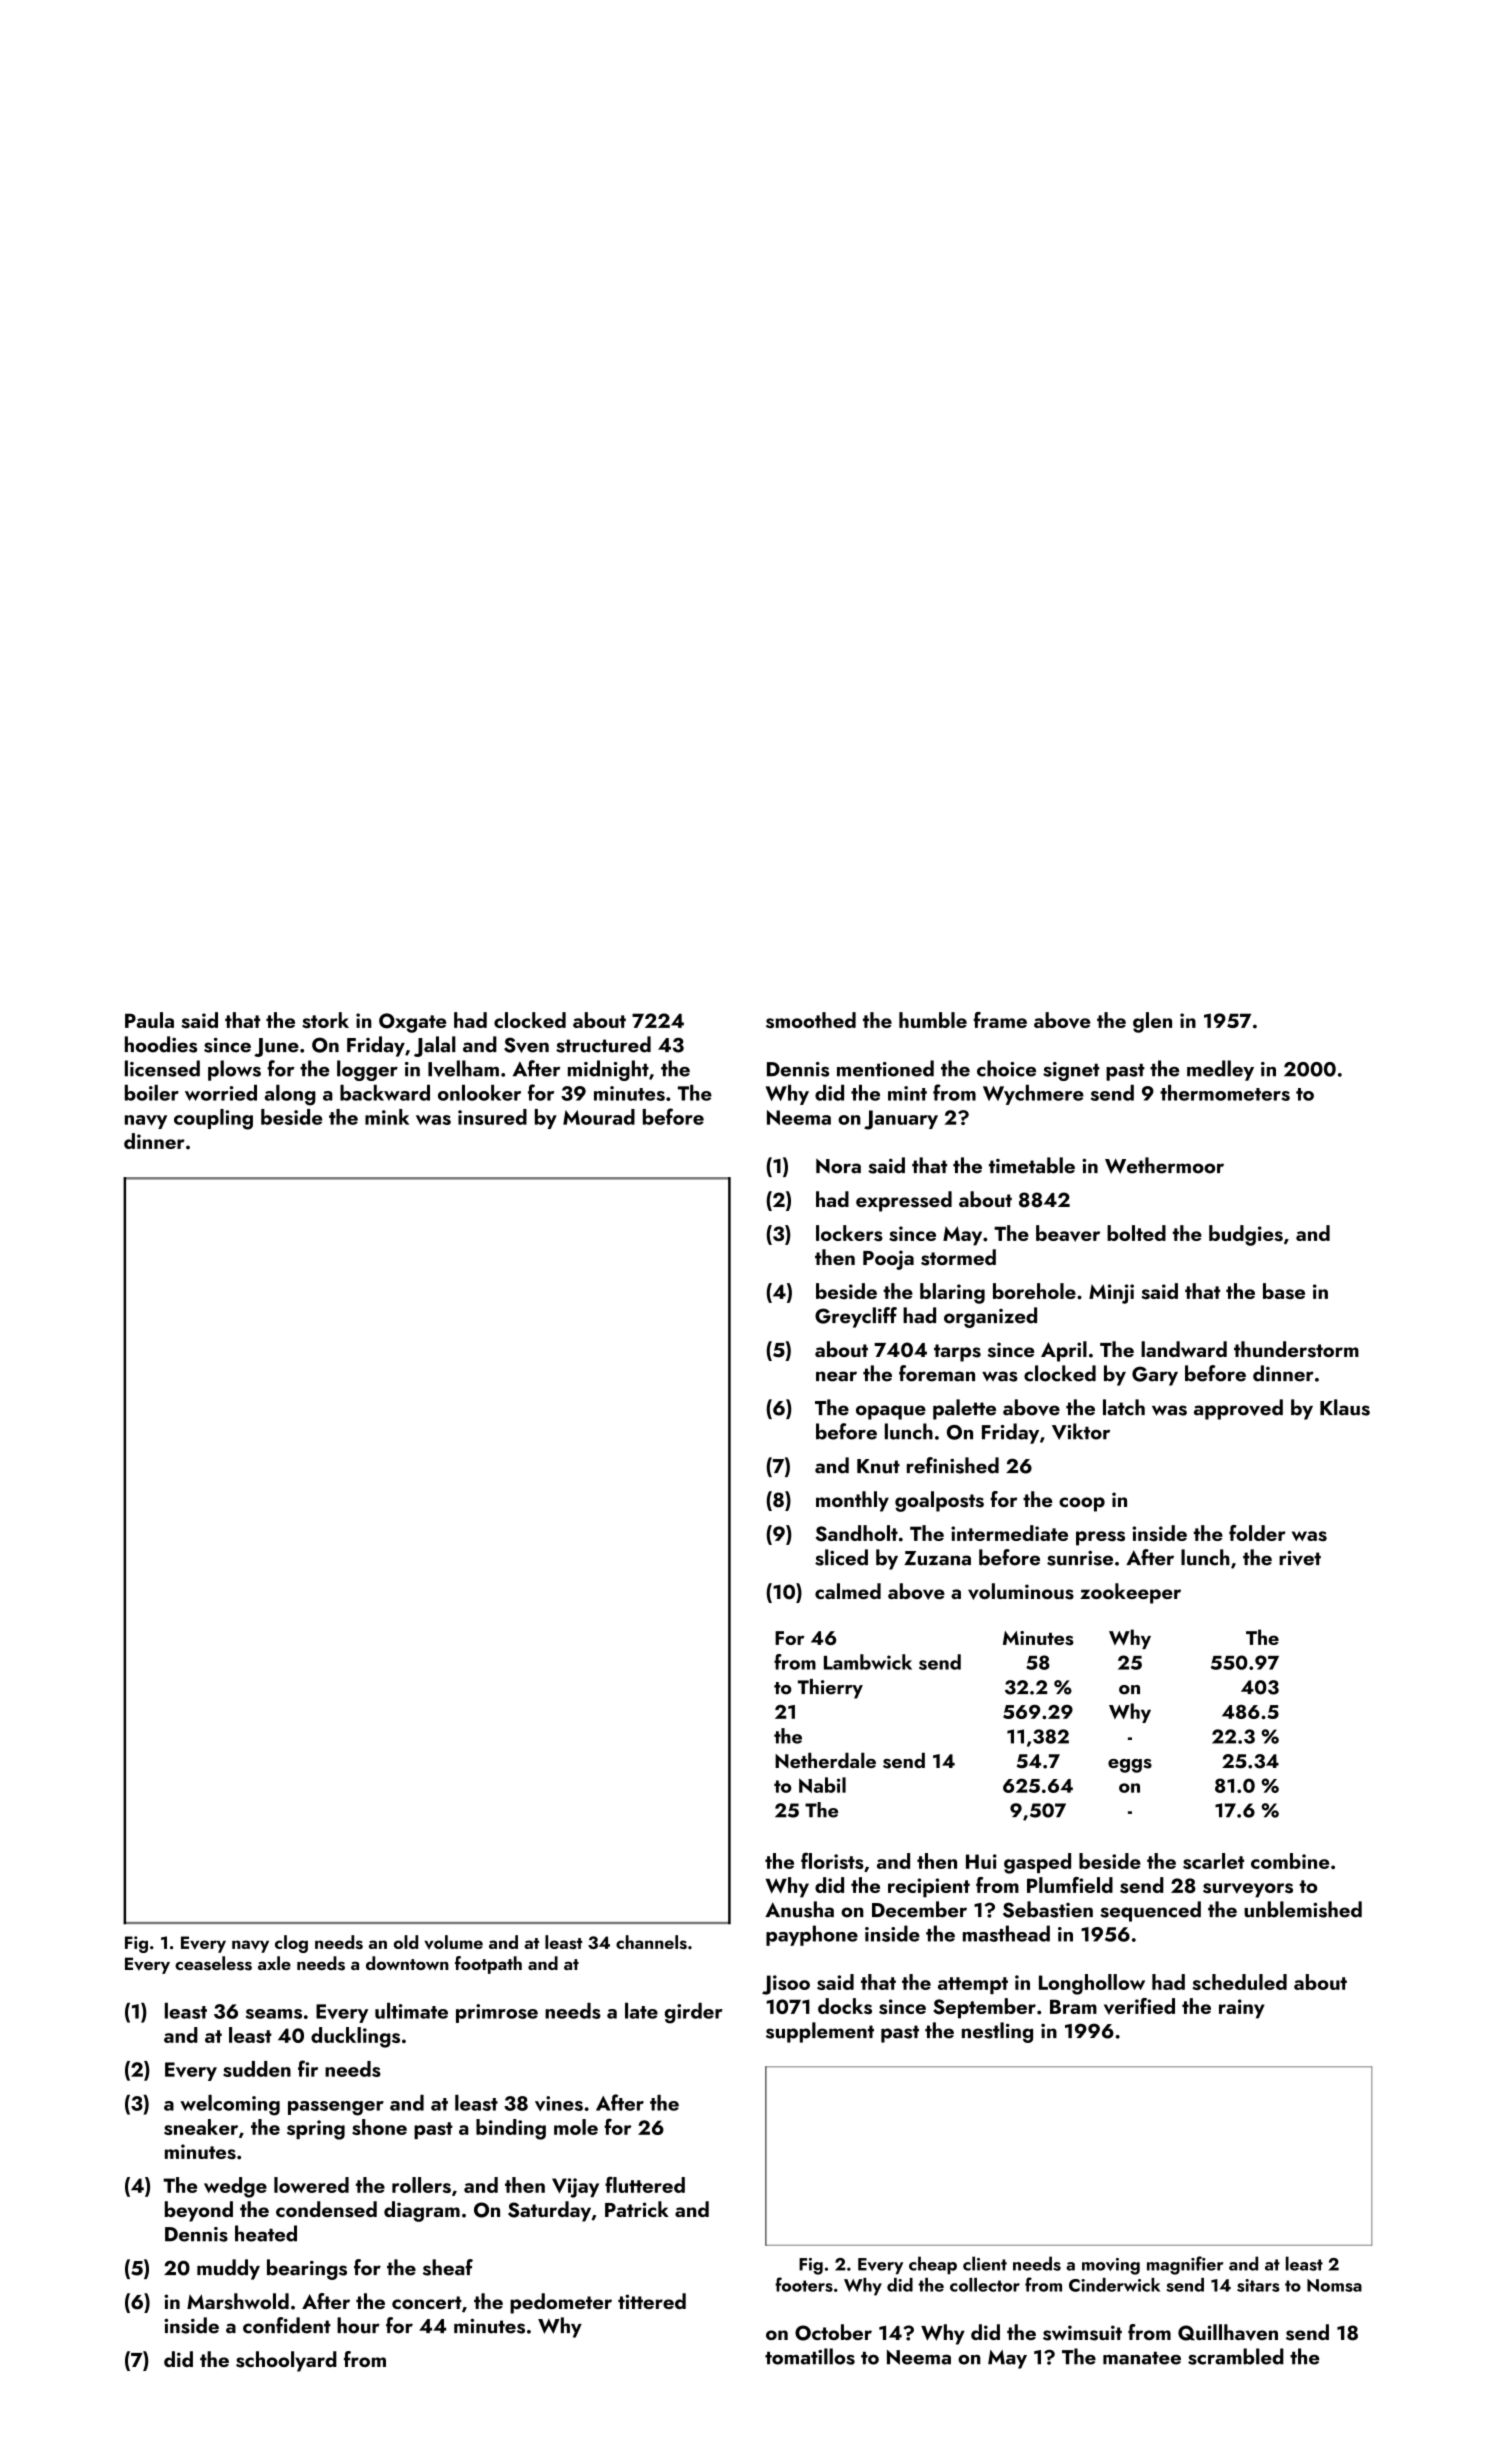 Image resolution: width=1496 pixels, height=2464 pixels. Describe the element at coordinates (358, 2325) in the screenshot. I see `hour` at that location.
